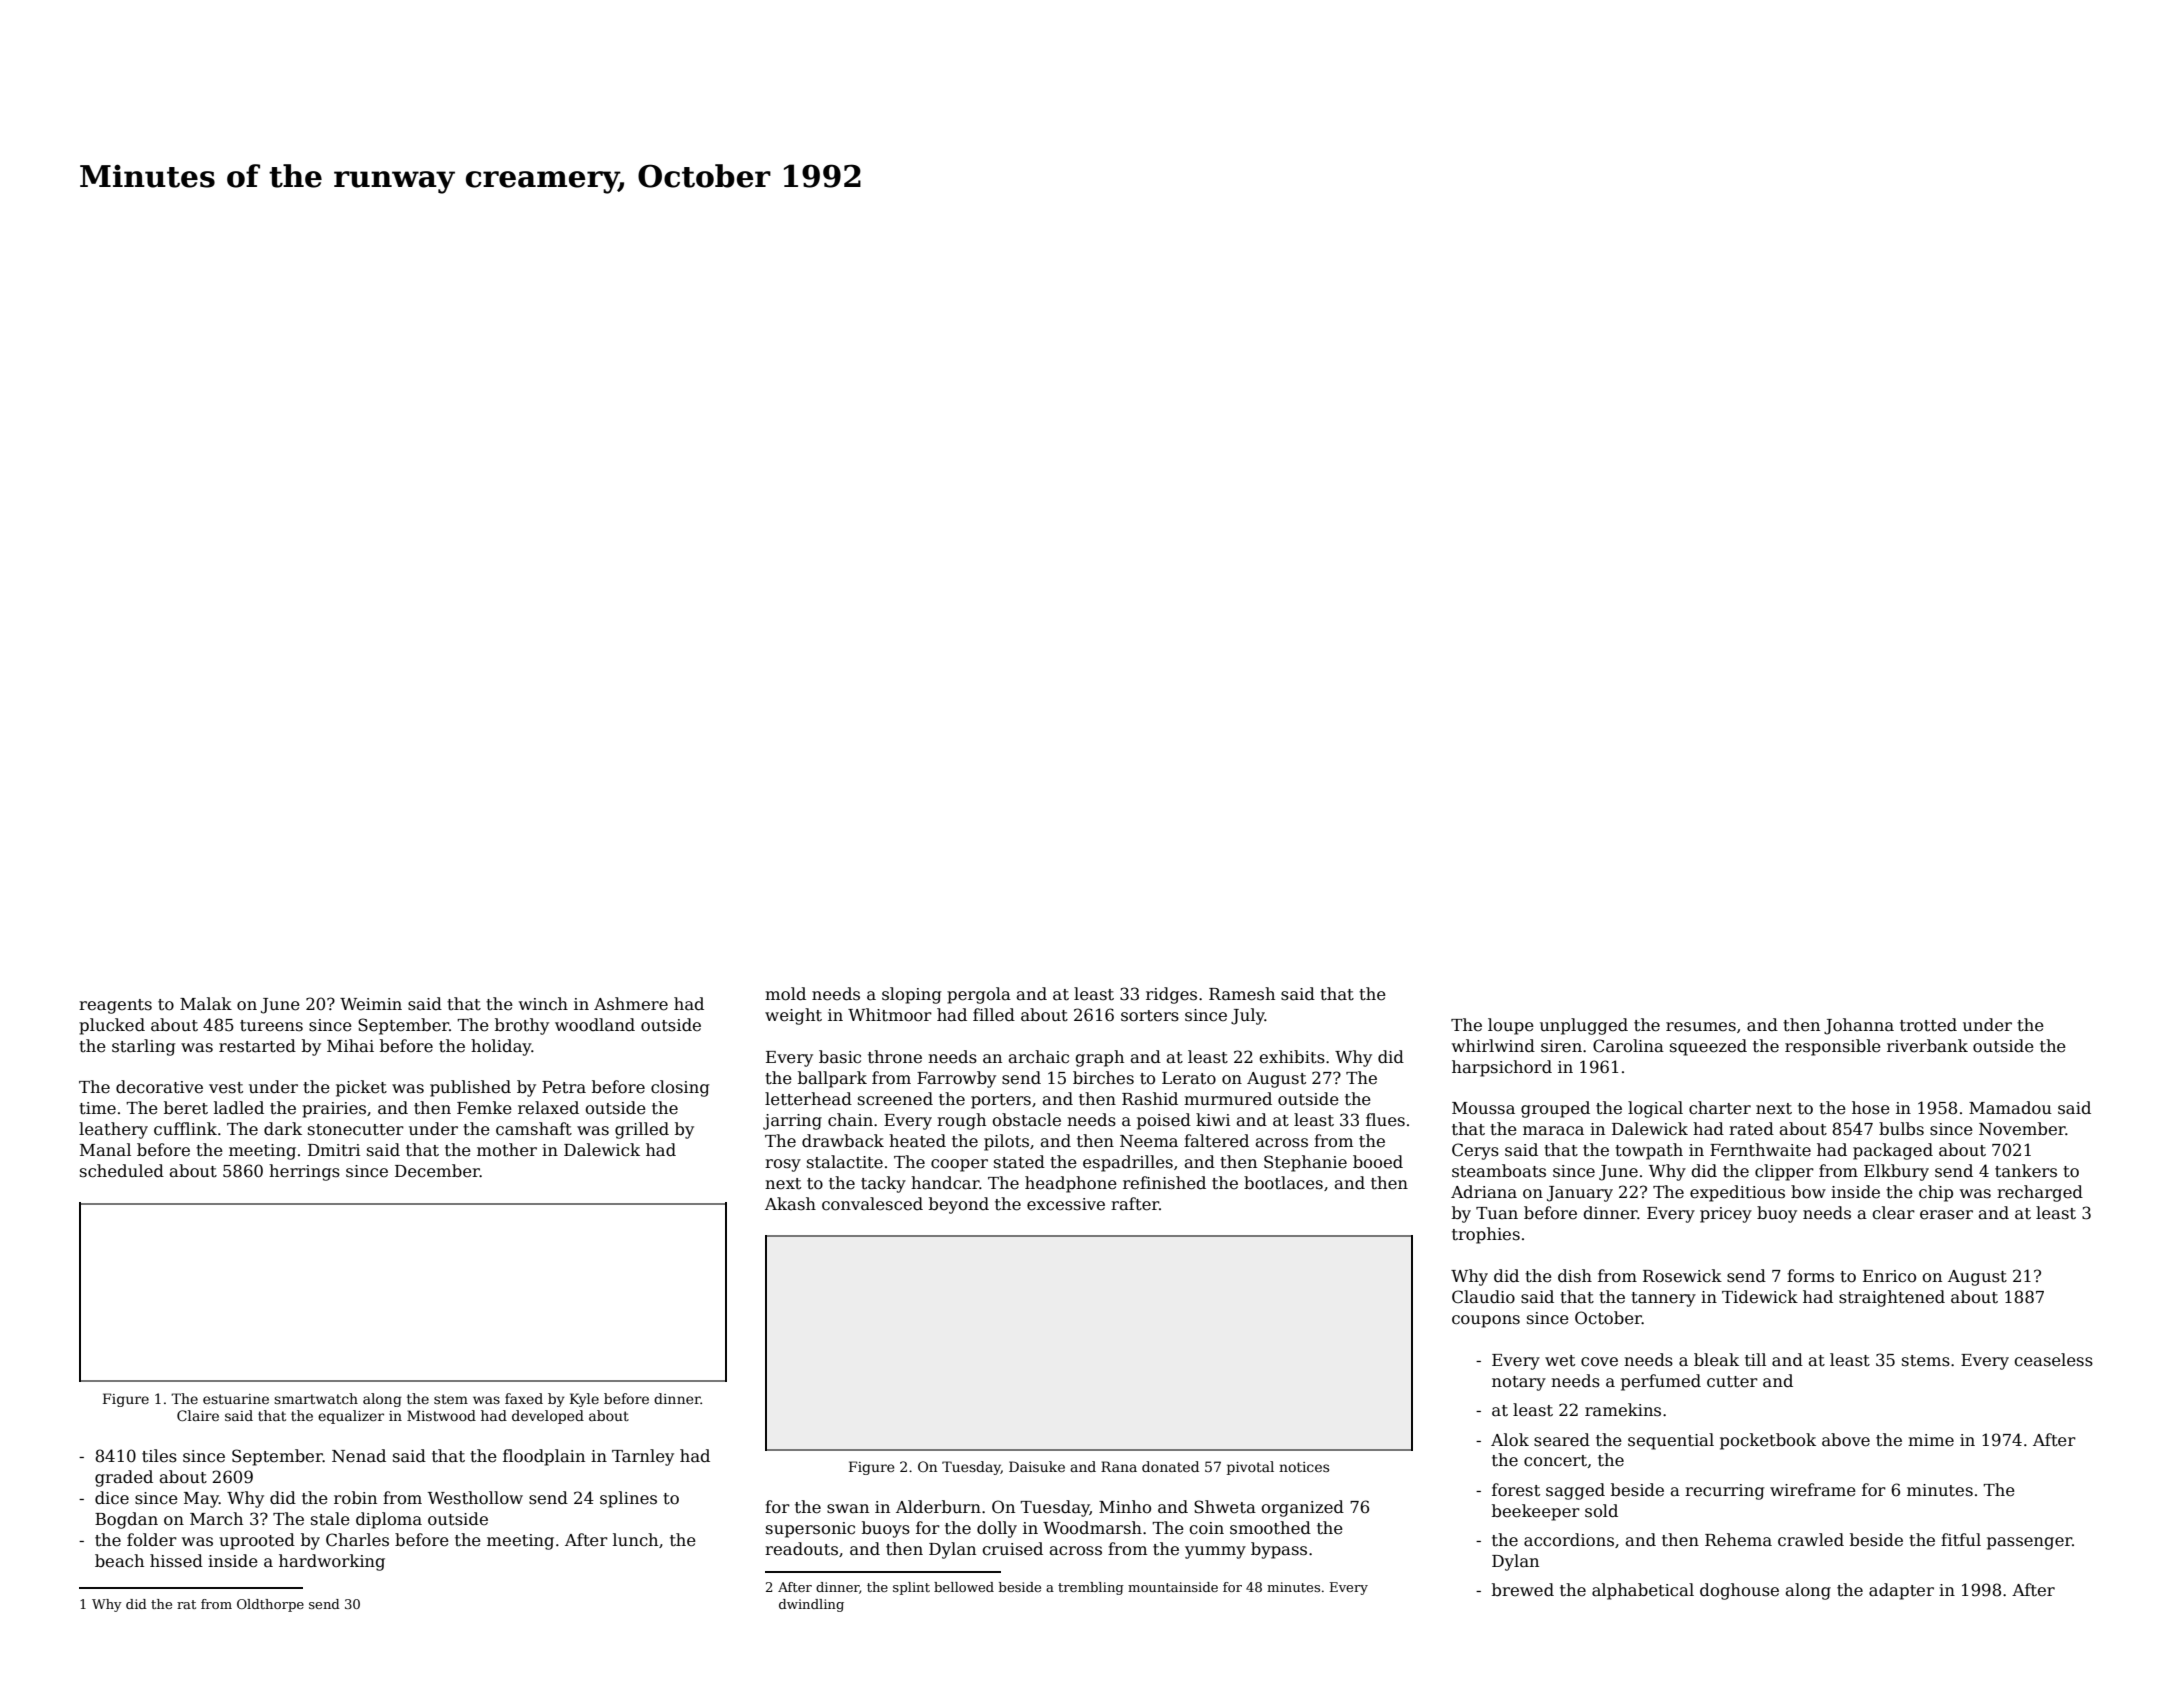  What do you see at coordinates (1242, 994) in the page?
I see `Ramesh` at bounding box center [1242, 994].
